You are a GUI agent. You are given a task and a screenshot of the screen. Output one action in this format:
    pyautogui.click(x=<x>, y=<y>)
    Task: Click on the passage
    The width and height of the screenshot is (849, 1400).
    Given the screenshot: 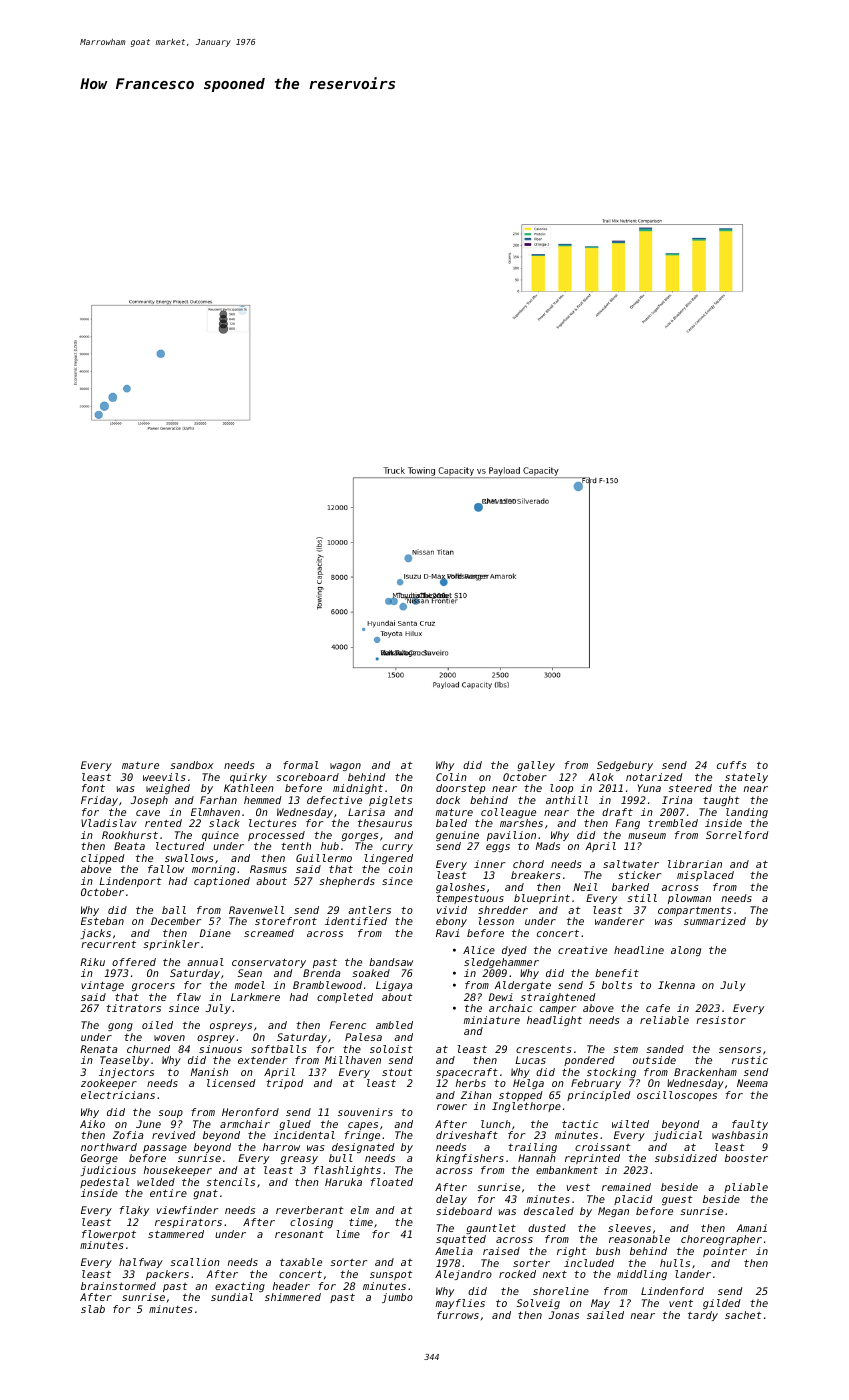 What is the action you would take?
    pyautogui.click(x=165, y=1149)
